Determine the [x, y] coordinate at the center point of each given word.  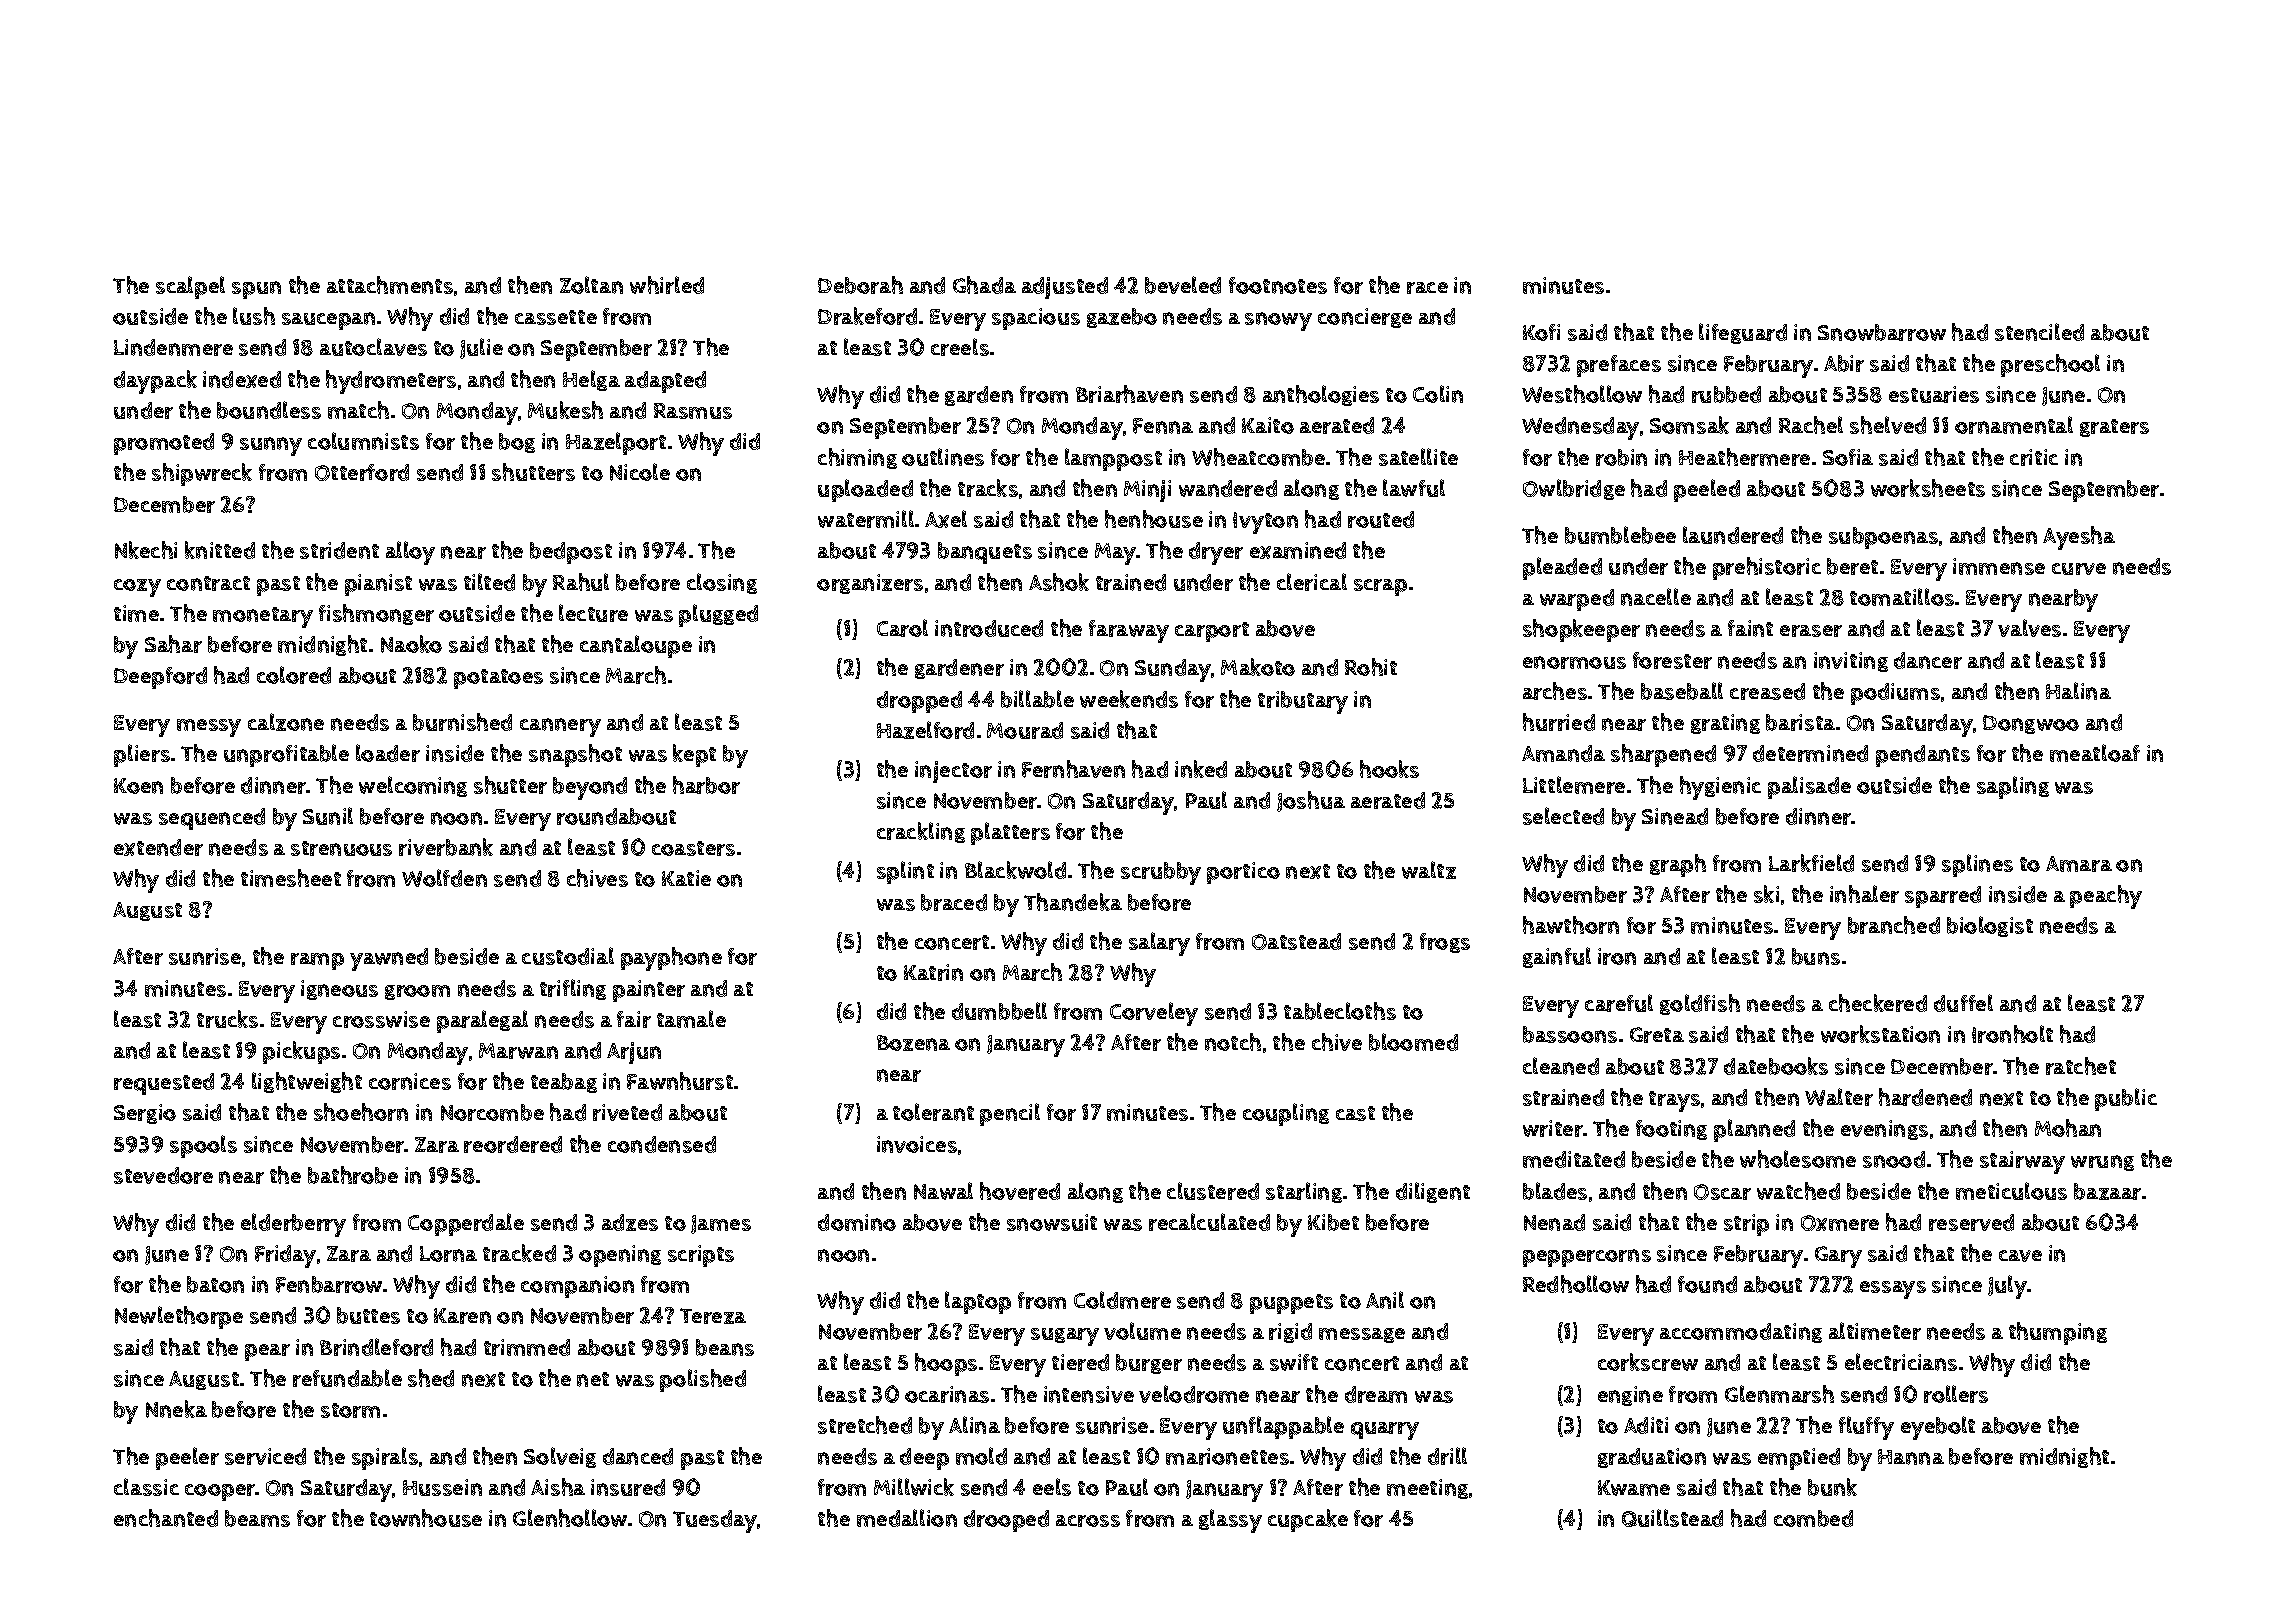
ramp [317, 961]
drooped [1006, 1521]
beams [257, 1518]
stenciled [2039, 332]
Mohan [2068, 1128]
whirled [667, 285]
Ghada [984, 285]
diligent [1433, 1192]
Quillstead [1672, 1518]
